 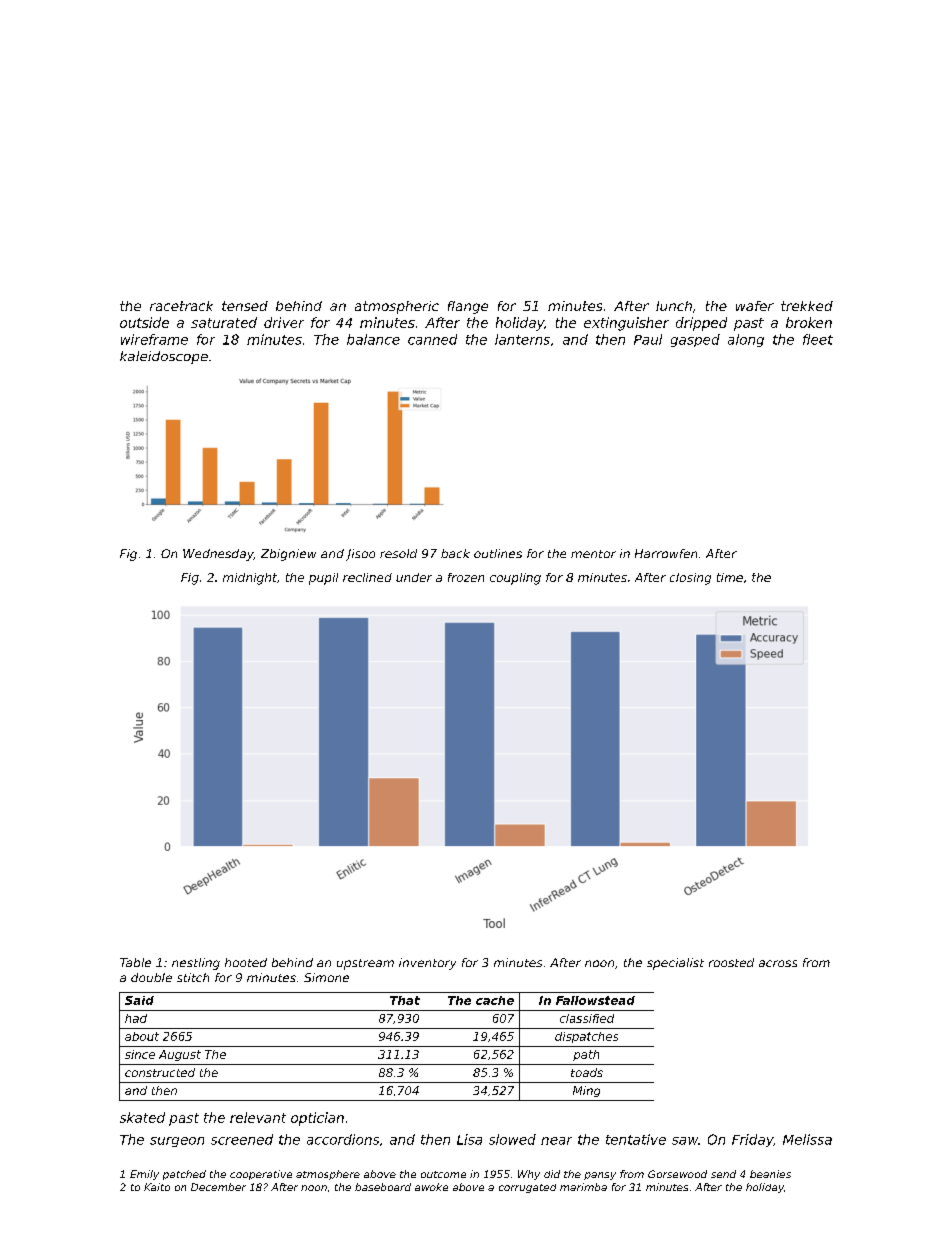 I want to click on specialist, so click(x=675, y=964).
